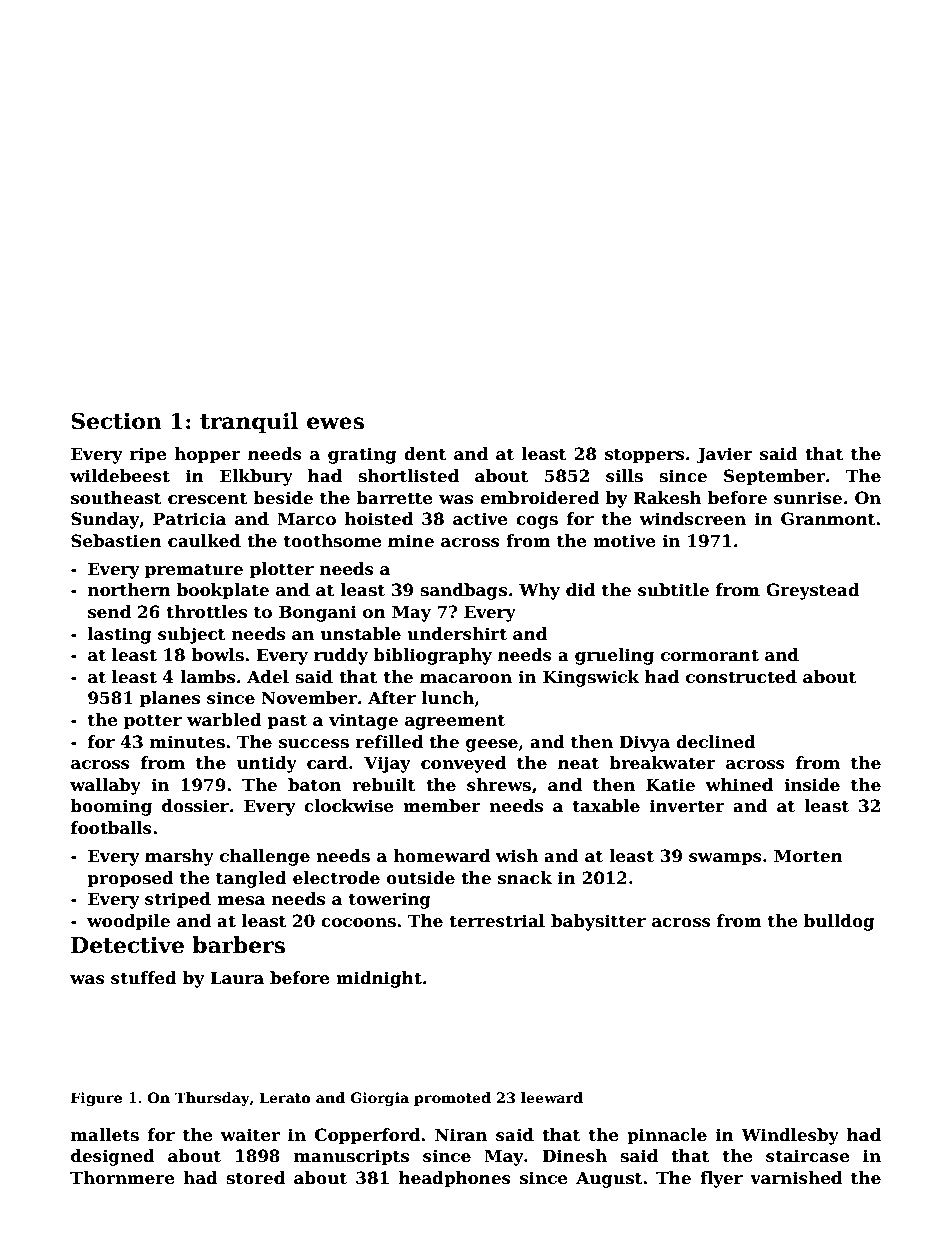 Image resolution: width=952 pixels, height=1233 pixels. Describe the element at coordinates (170, 699) in the screenshot. I see `planes` at that location.
